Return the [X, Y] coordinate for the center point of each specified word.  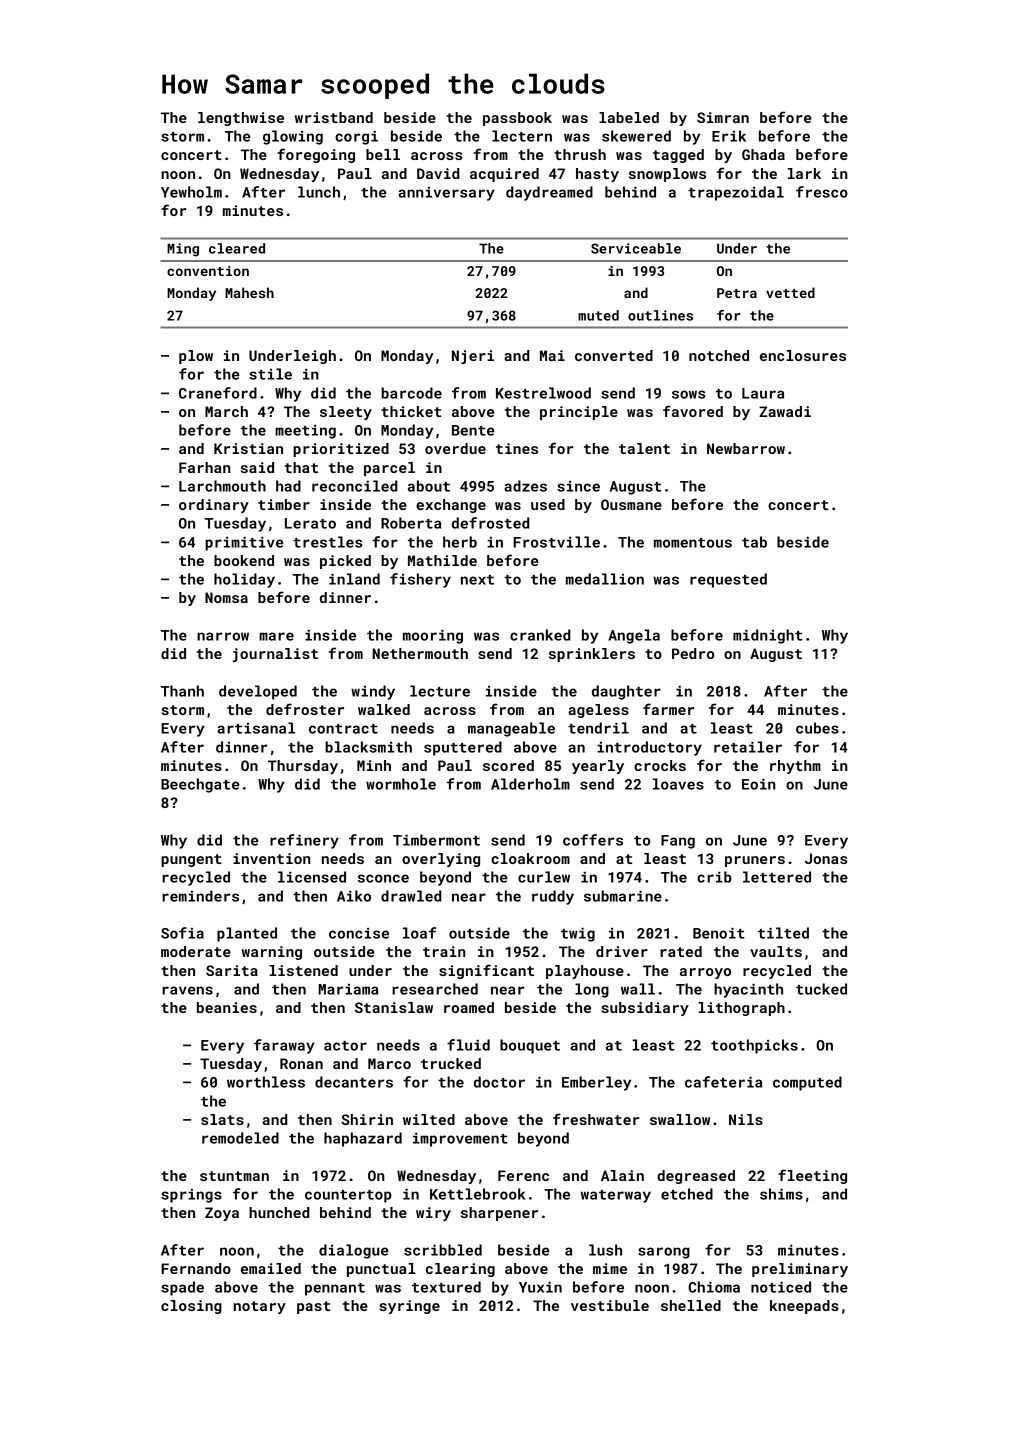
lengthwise [241, 119]
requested [728, 580]
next [477, 580]
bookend [244, 560]
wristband [334, 117]
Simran [723, 117]
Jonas [826, 858]
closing [191, 1307]
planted [247, 934]
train [444, 951]
